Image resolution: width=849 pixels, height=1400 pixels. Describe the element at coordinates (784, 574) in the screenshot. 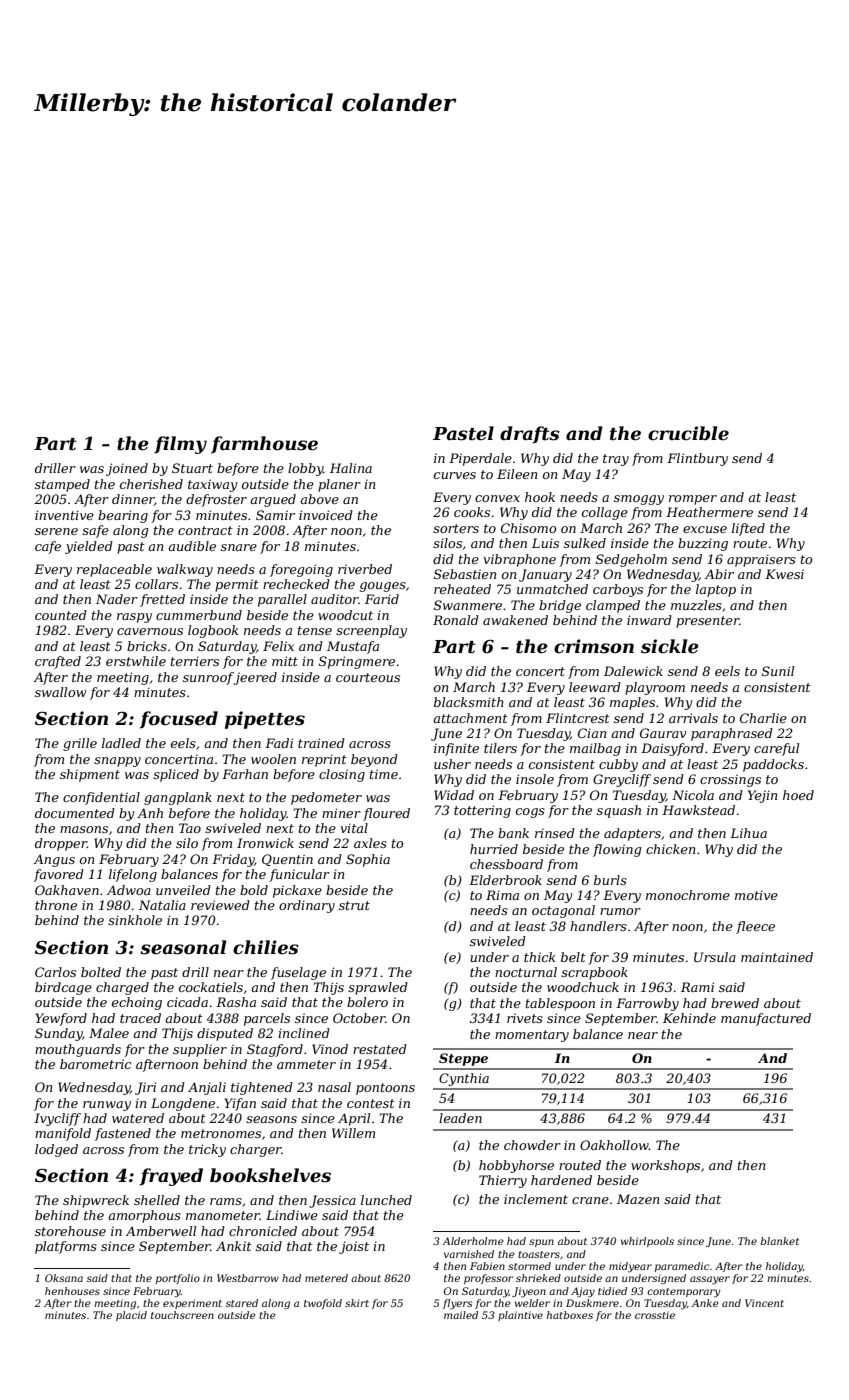

I see `Kwesi` at that location.
